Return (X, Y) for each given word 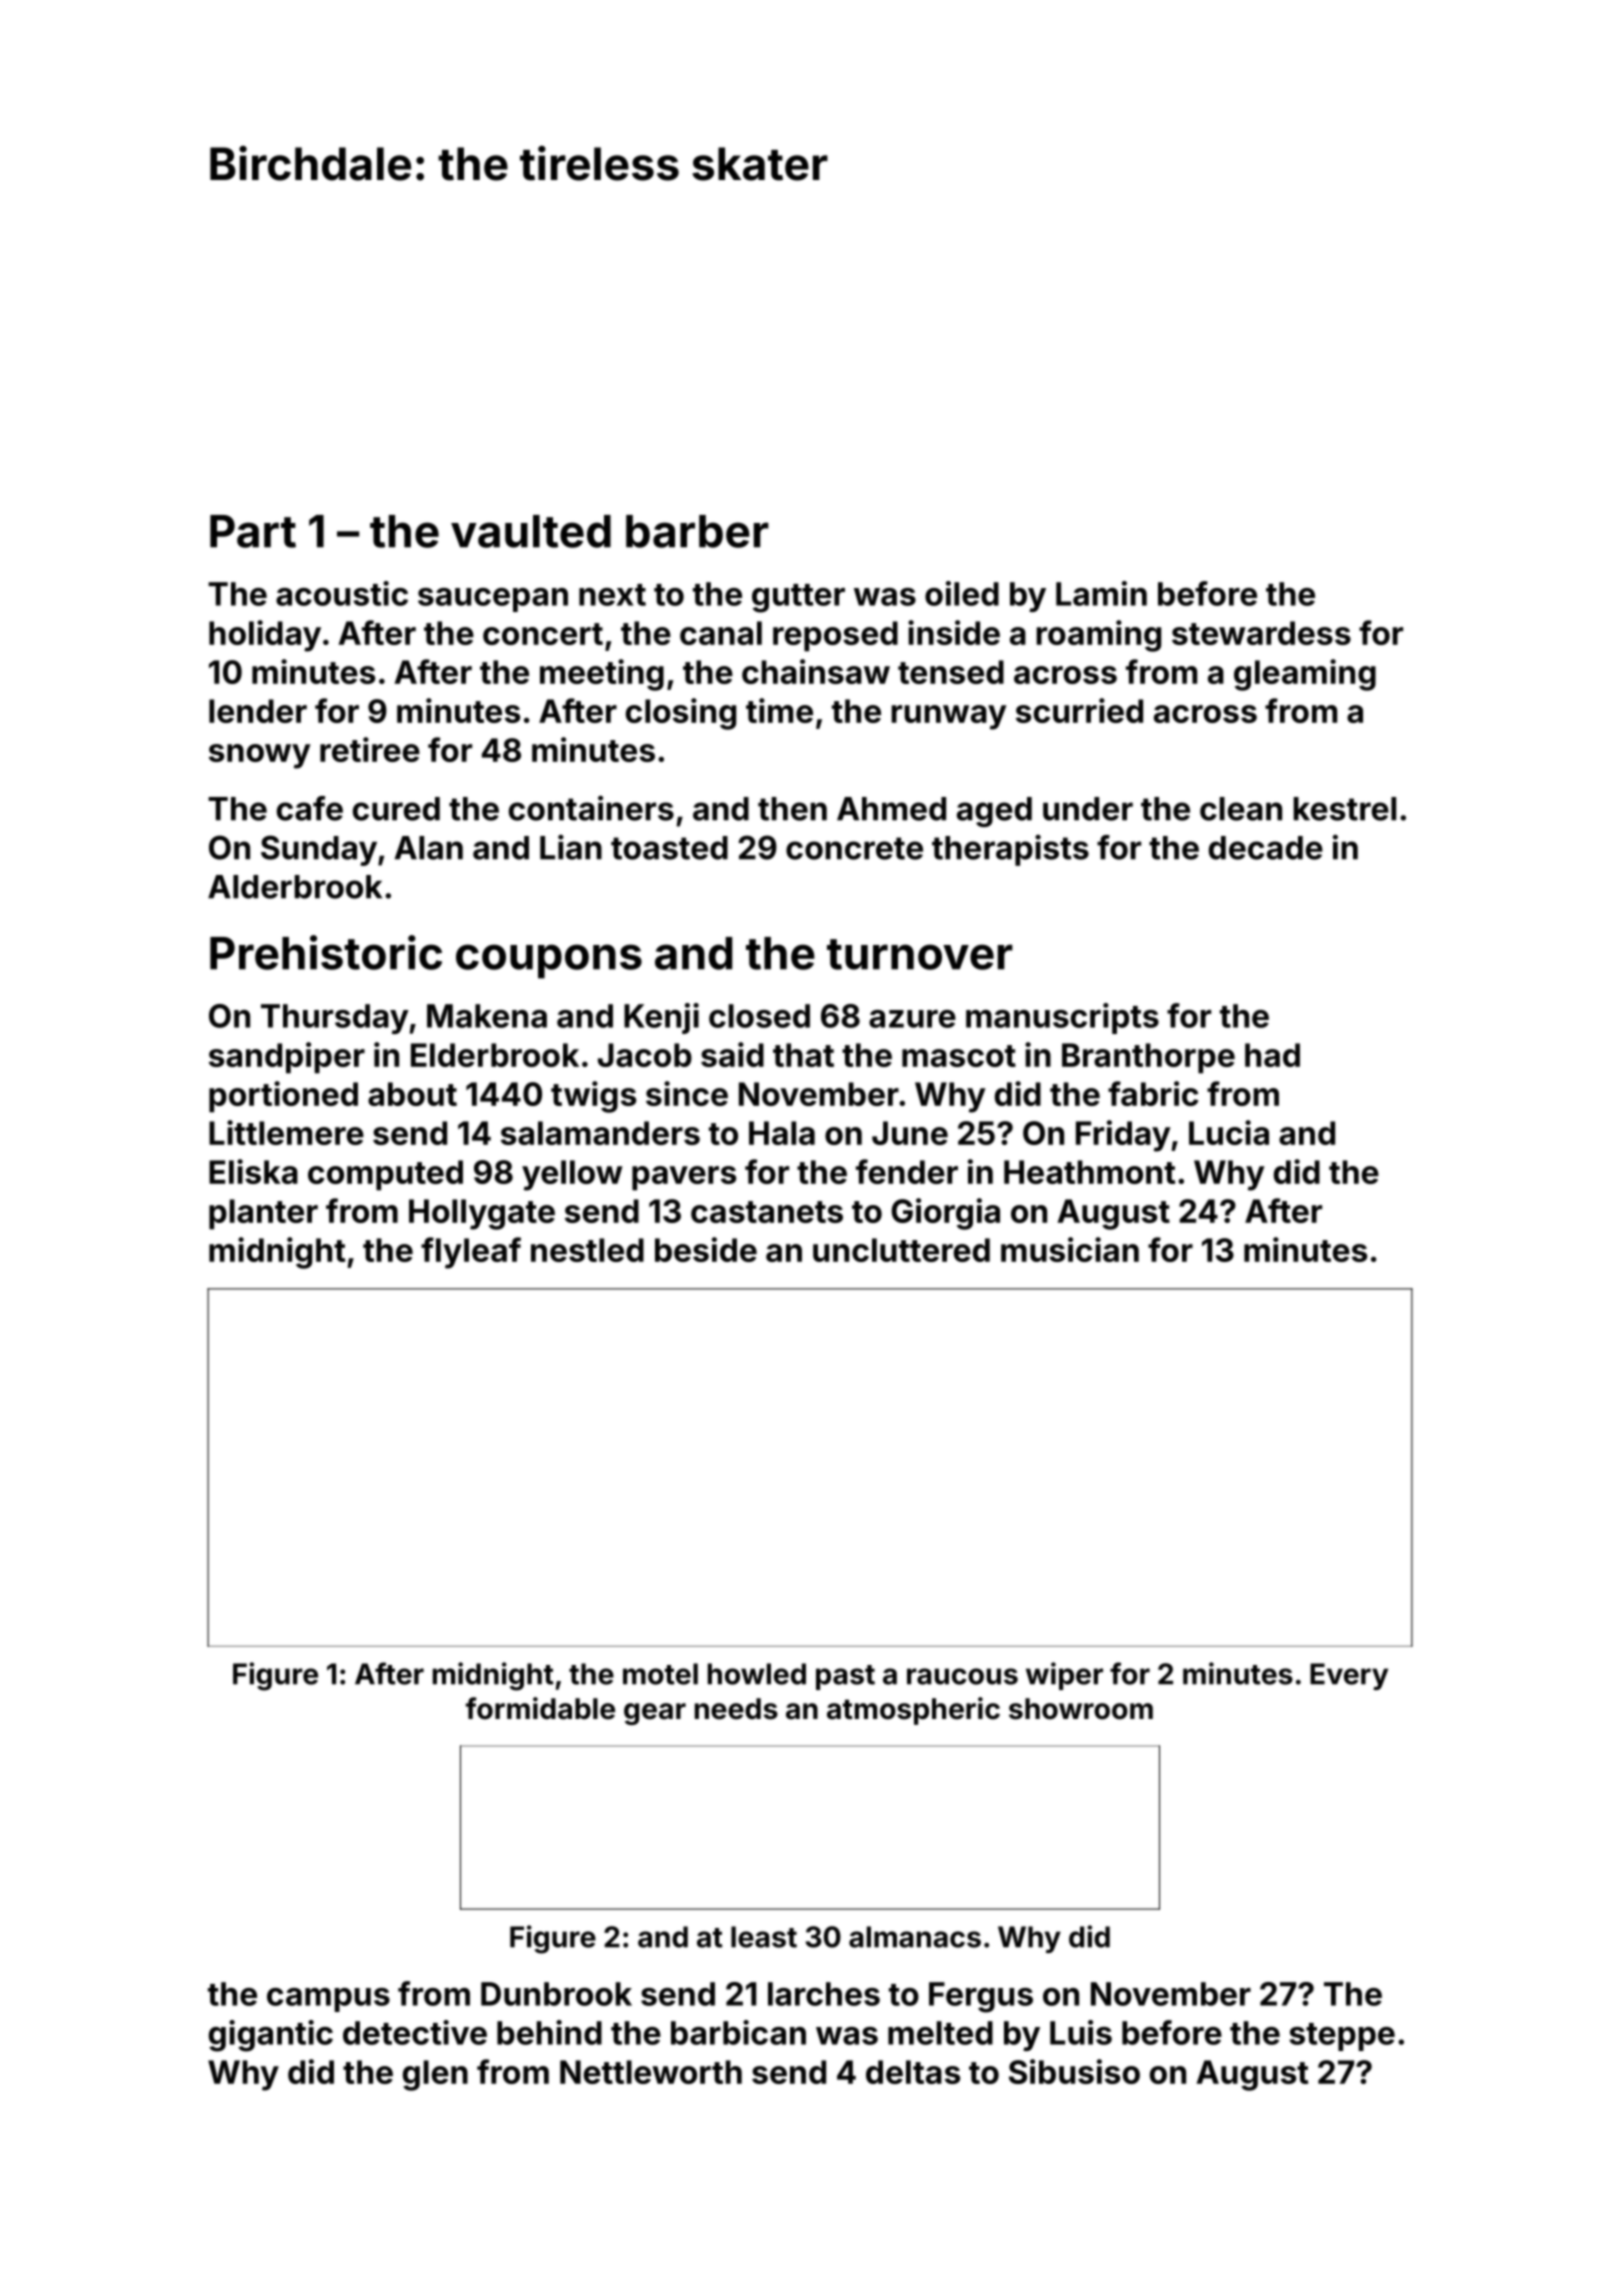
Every (1349, 1676)
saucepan (493, 600)
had (1272, 1055)
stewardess (1261, 633)
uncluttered (901, 1250)
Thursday (335, 1019)
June (910, 1133)
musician (1070, 1249)
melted (940, 2033)
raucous (962, 1676)
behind (549, 2032)
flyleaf (471, 1253)
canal (721, 633)
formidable (540, 1708)
